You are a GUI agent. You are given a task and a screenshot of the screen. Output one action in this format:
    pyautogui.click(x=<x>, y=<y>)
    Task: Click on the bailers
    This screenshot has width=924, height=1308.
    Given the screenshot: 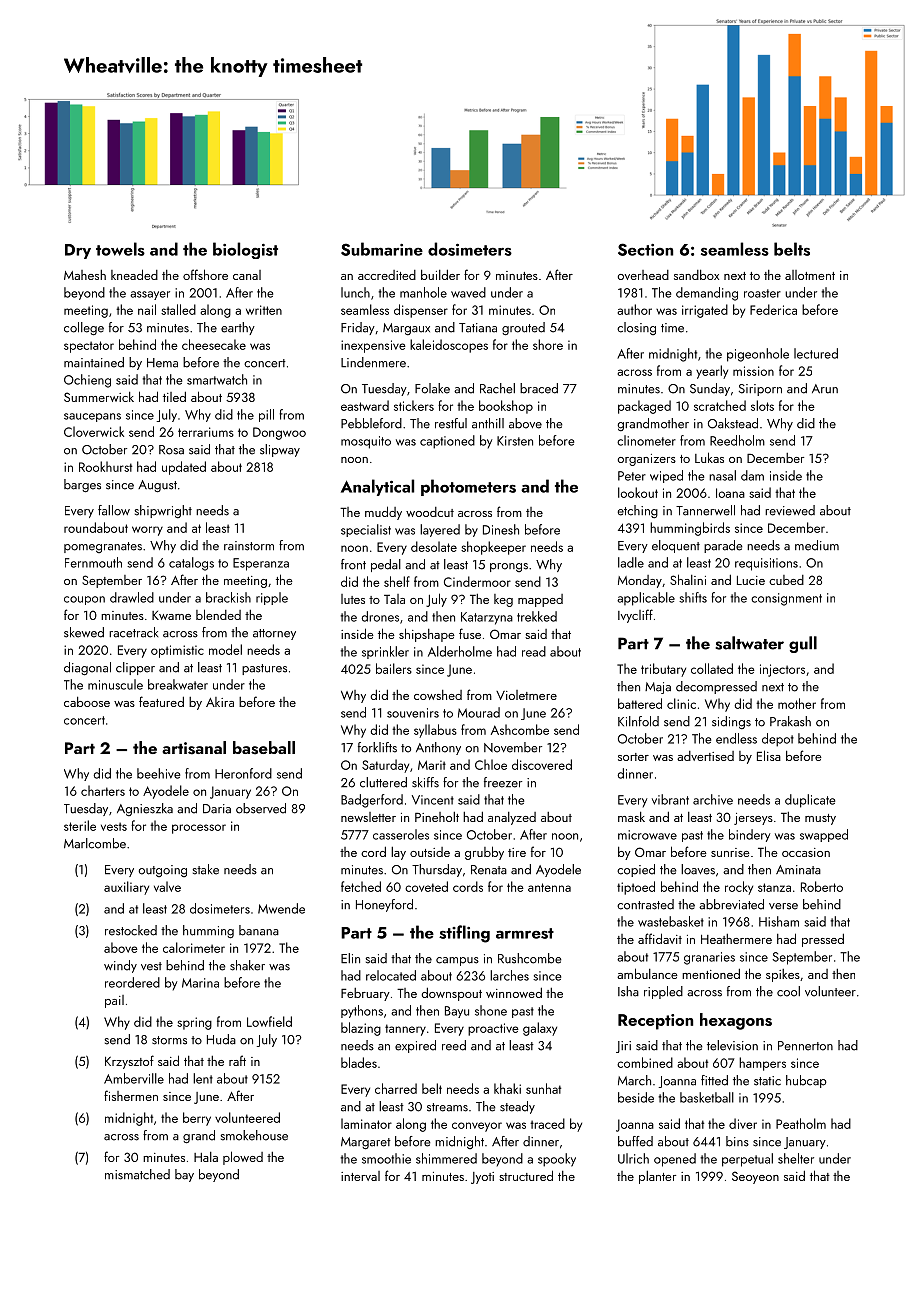 What is the action you would take?
    pyautogui.click(x=394, y=668)
